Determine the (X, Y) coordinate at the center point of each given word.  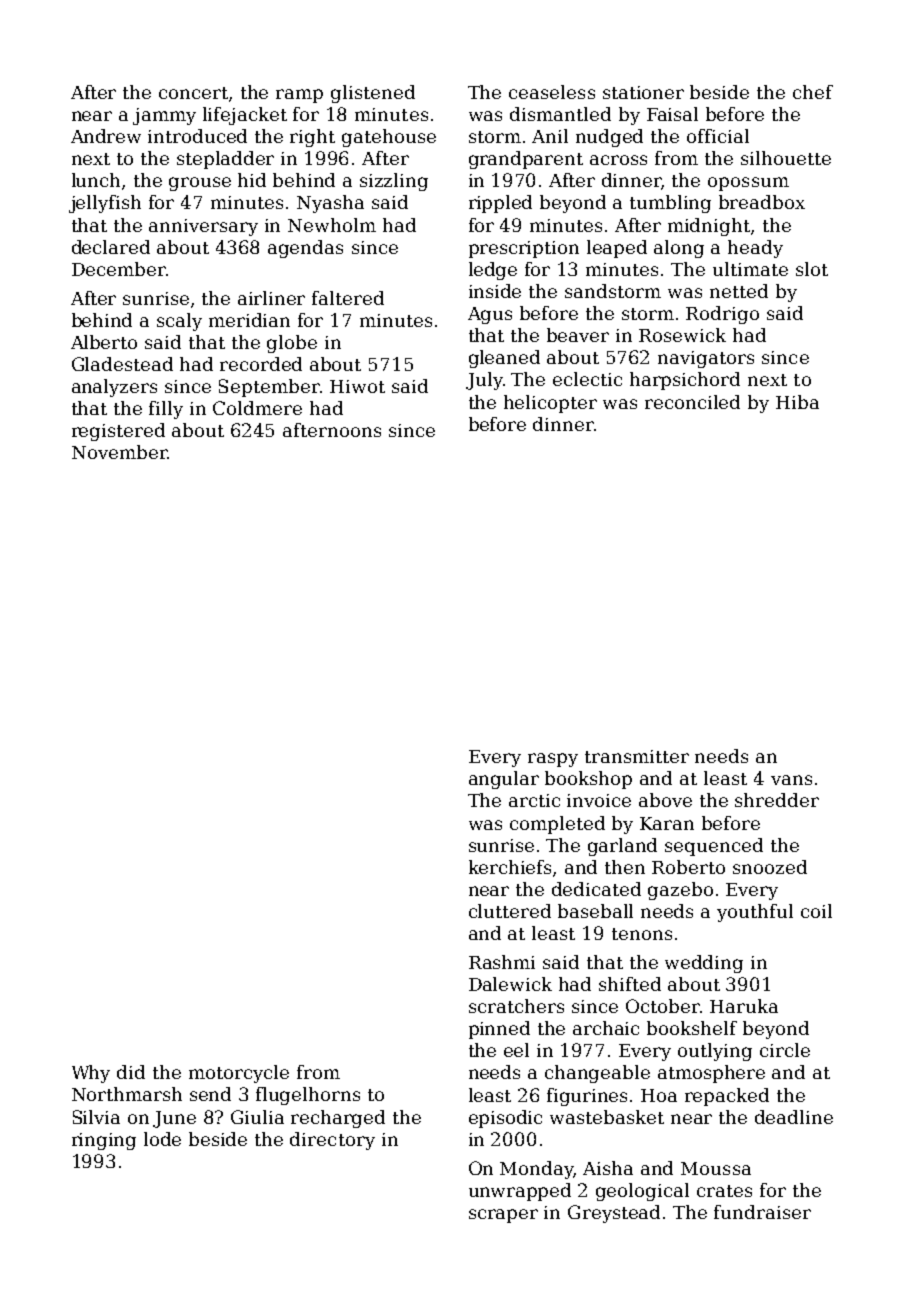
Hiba (797, 402)
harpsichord (685, 381)
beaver (578, 335)
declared (111, 247)
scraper (503, 1216)
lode (162, 1139)
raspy (553, 760)
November (119, 452)
